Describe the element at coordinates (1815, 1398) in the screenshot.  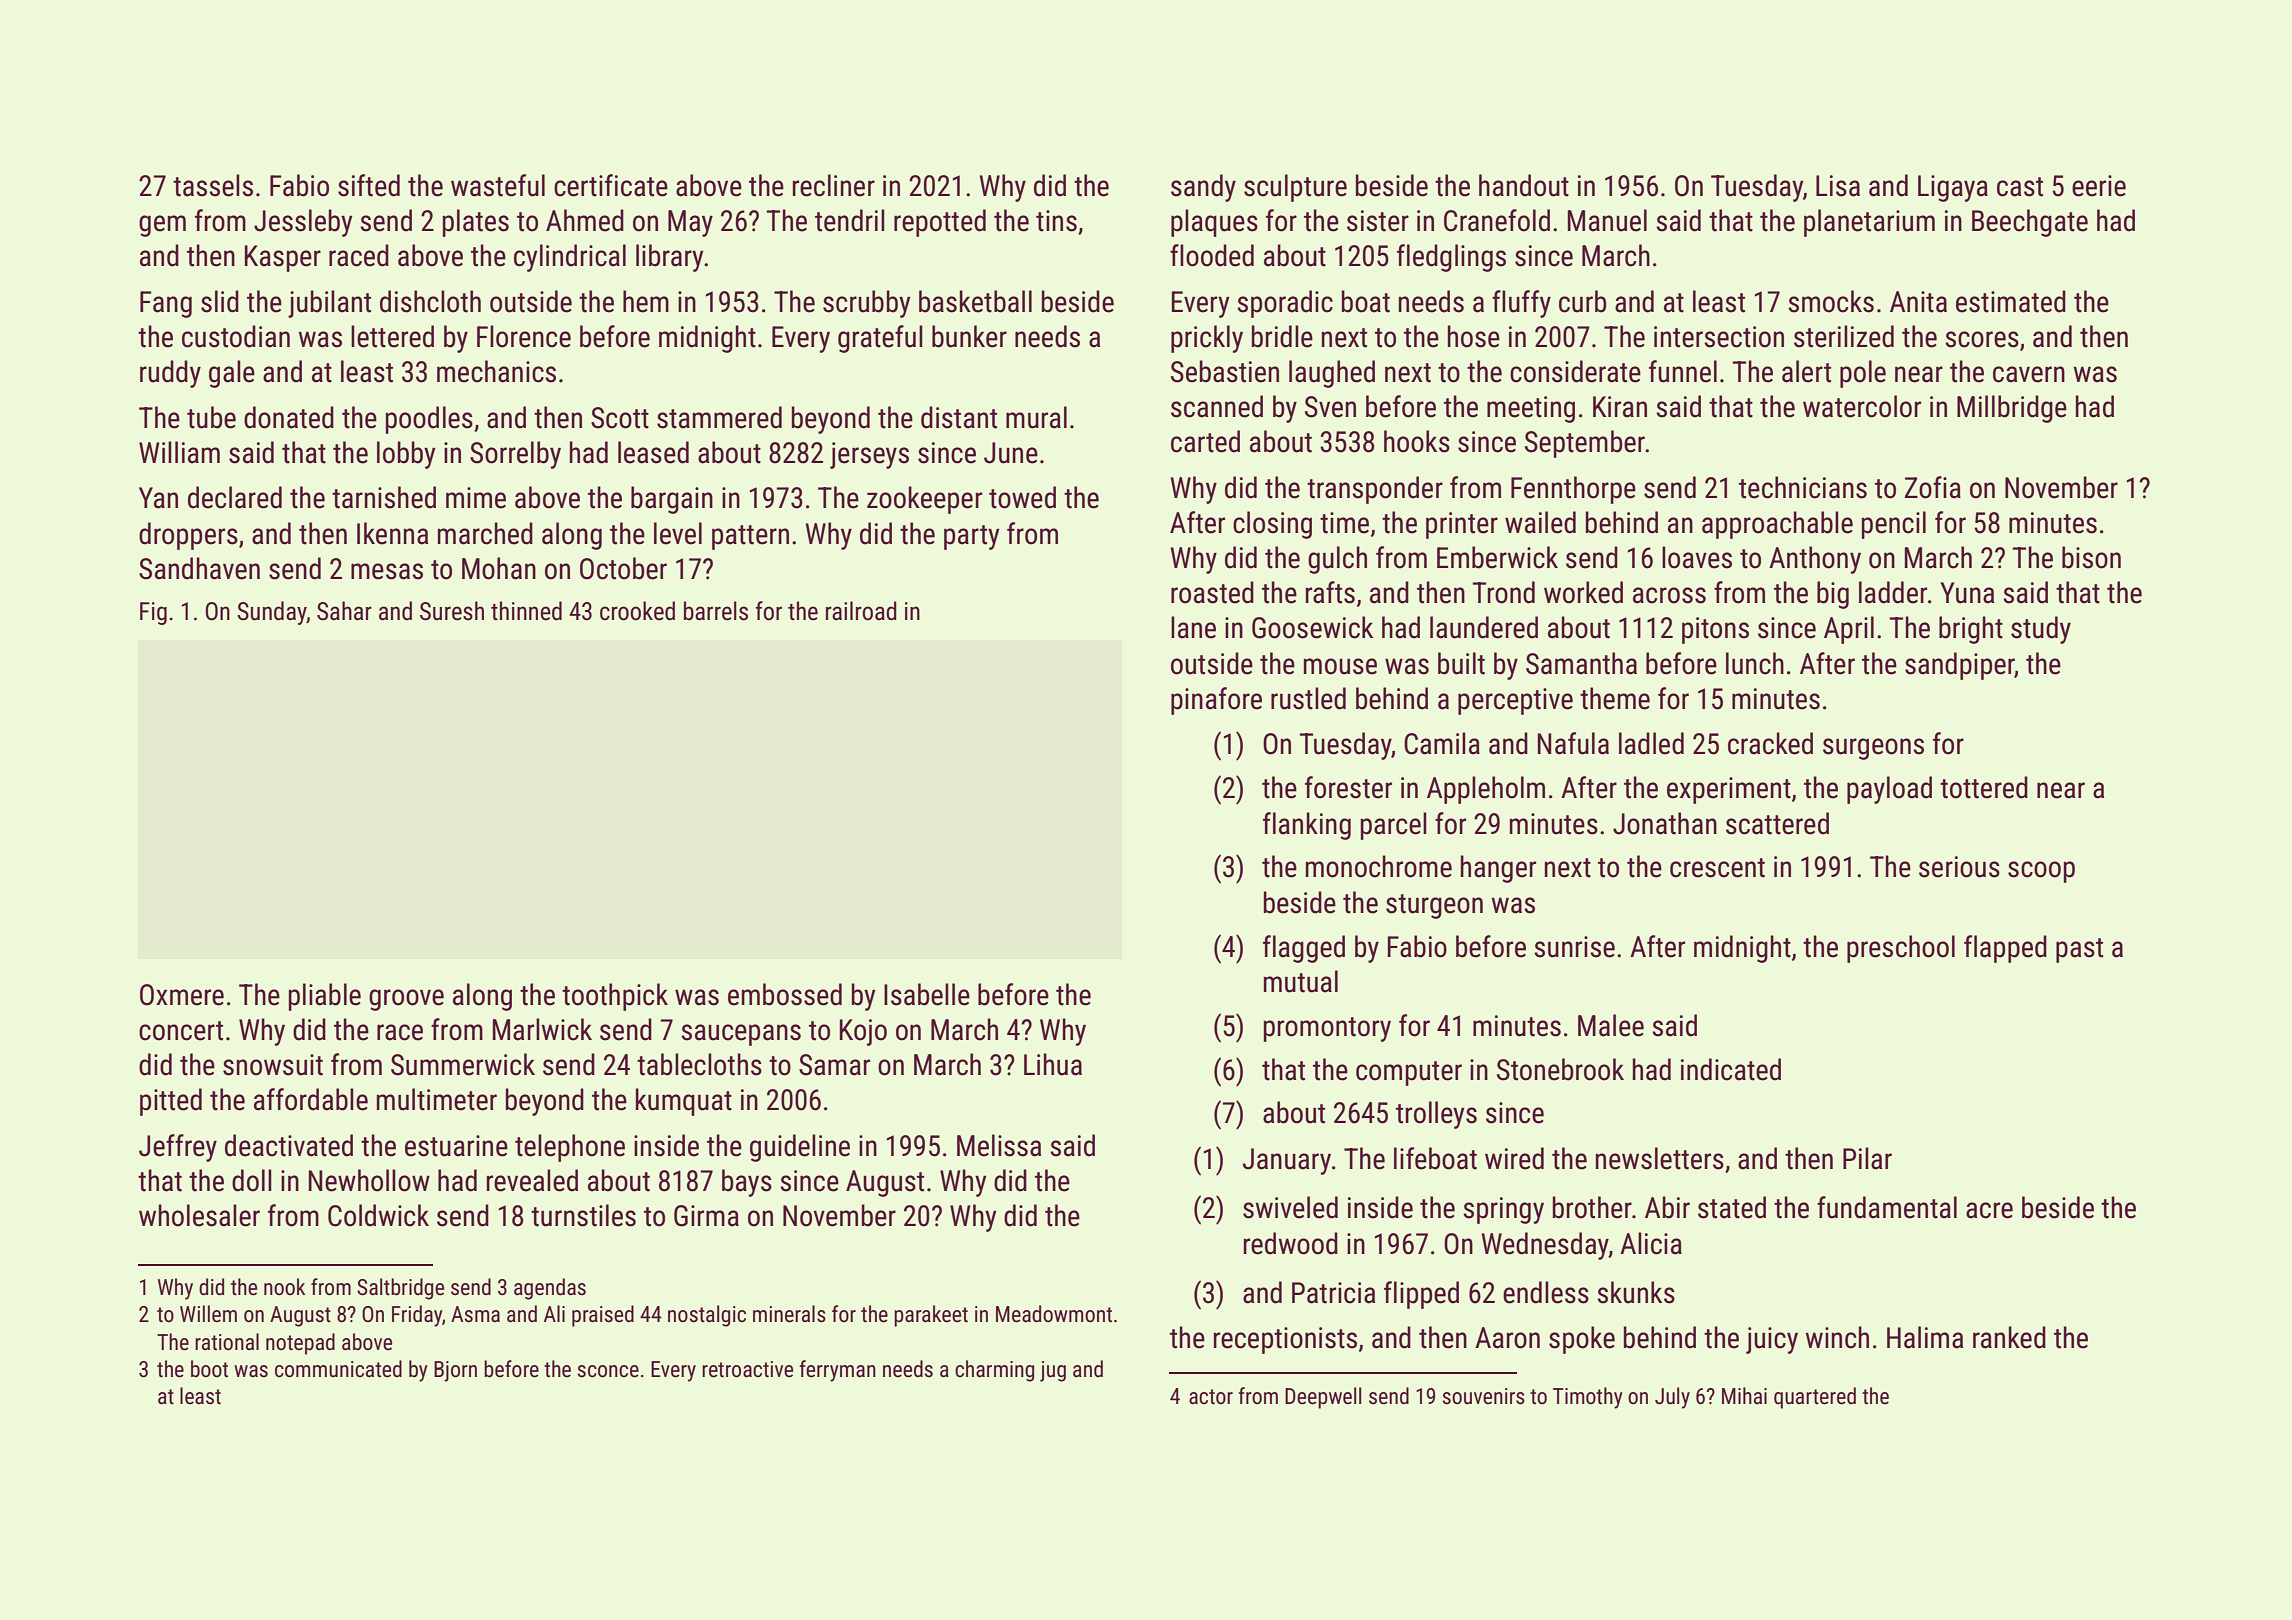
I see `quartered` at that location.
